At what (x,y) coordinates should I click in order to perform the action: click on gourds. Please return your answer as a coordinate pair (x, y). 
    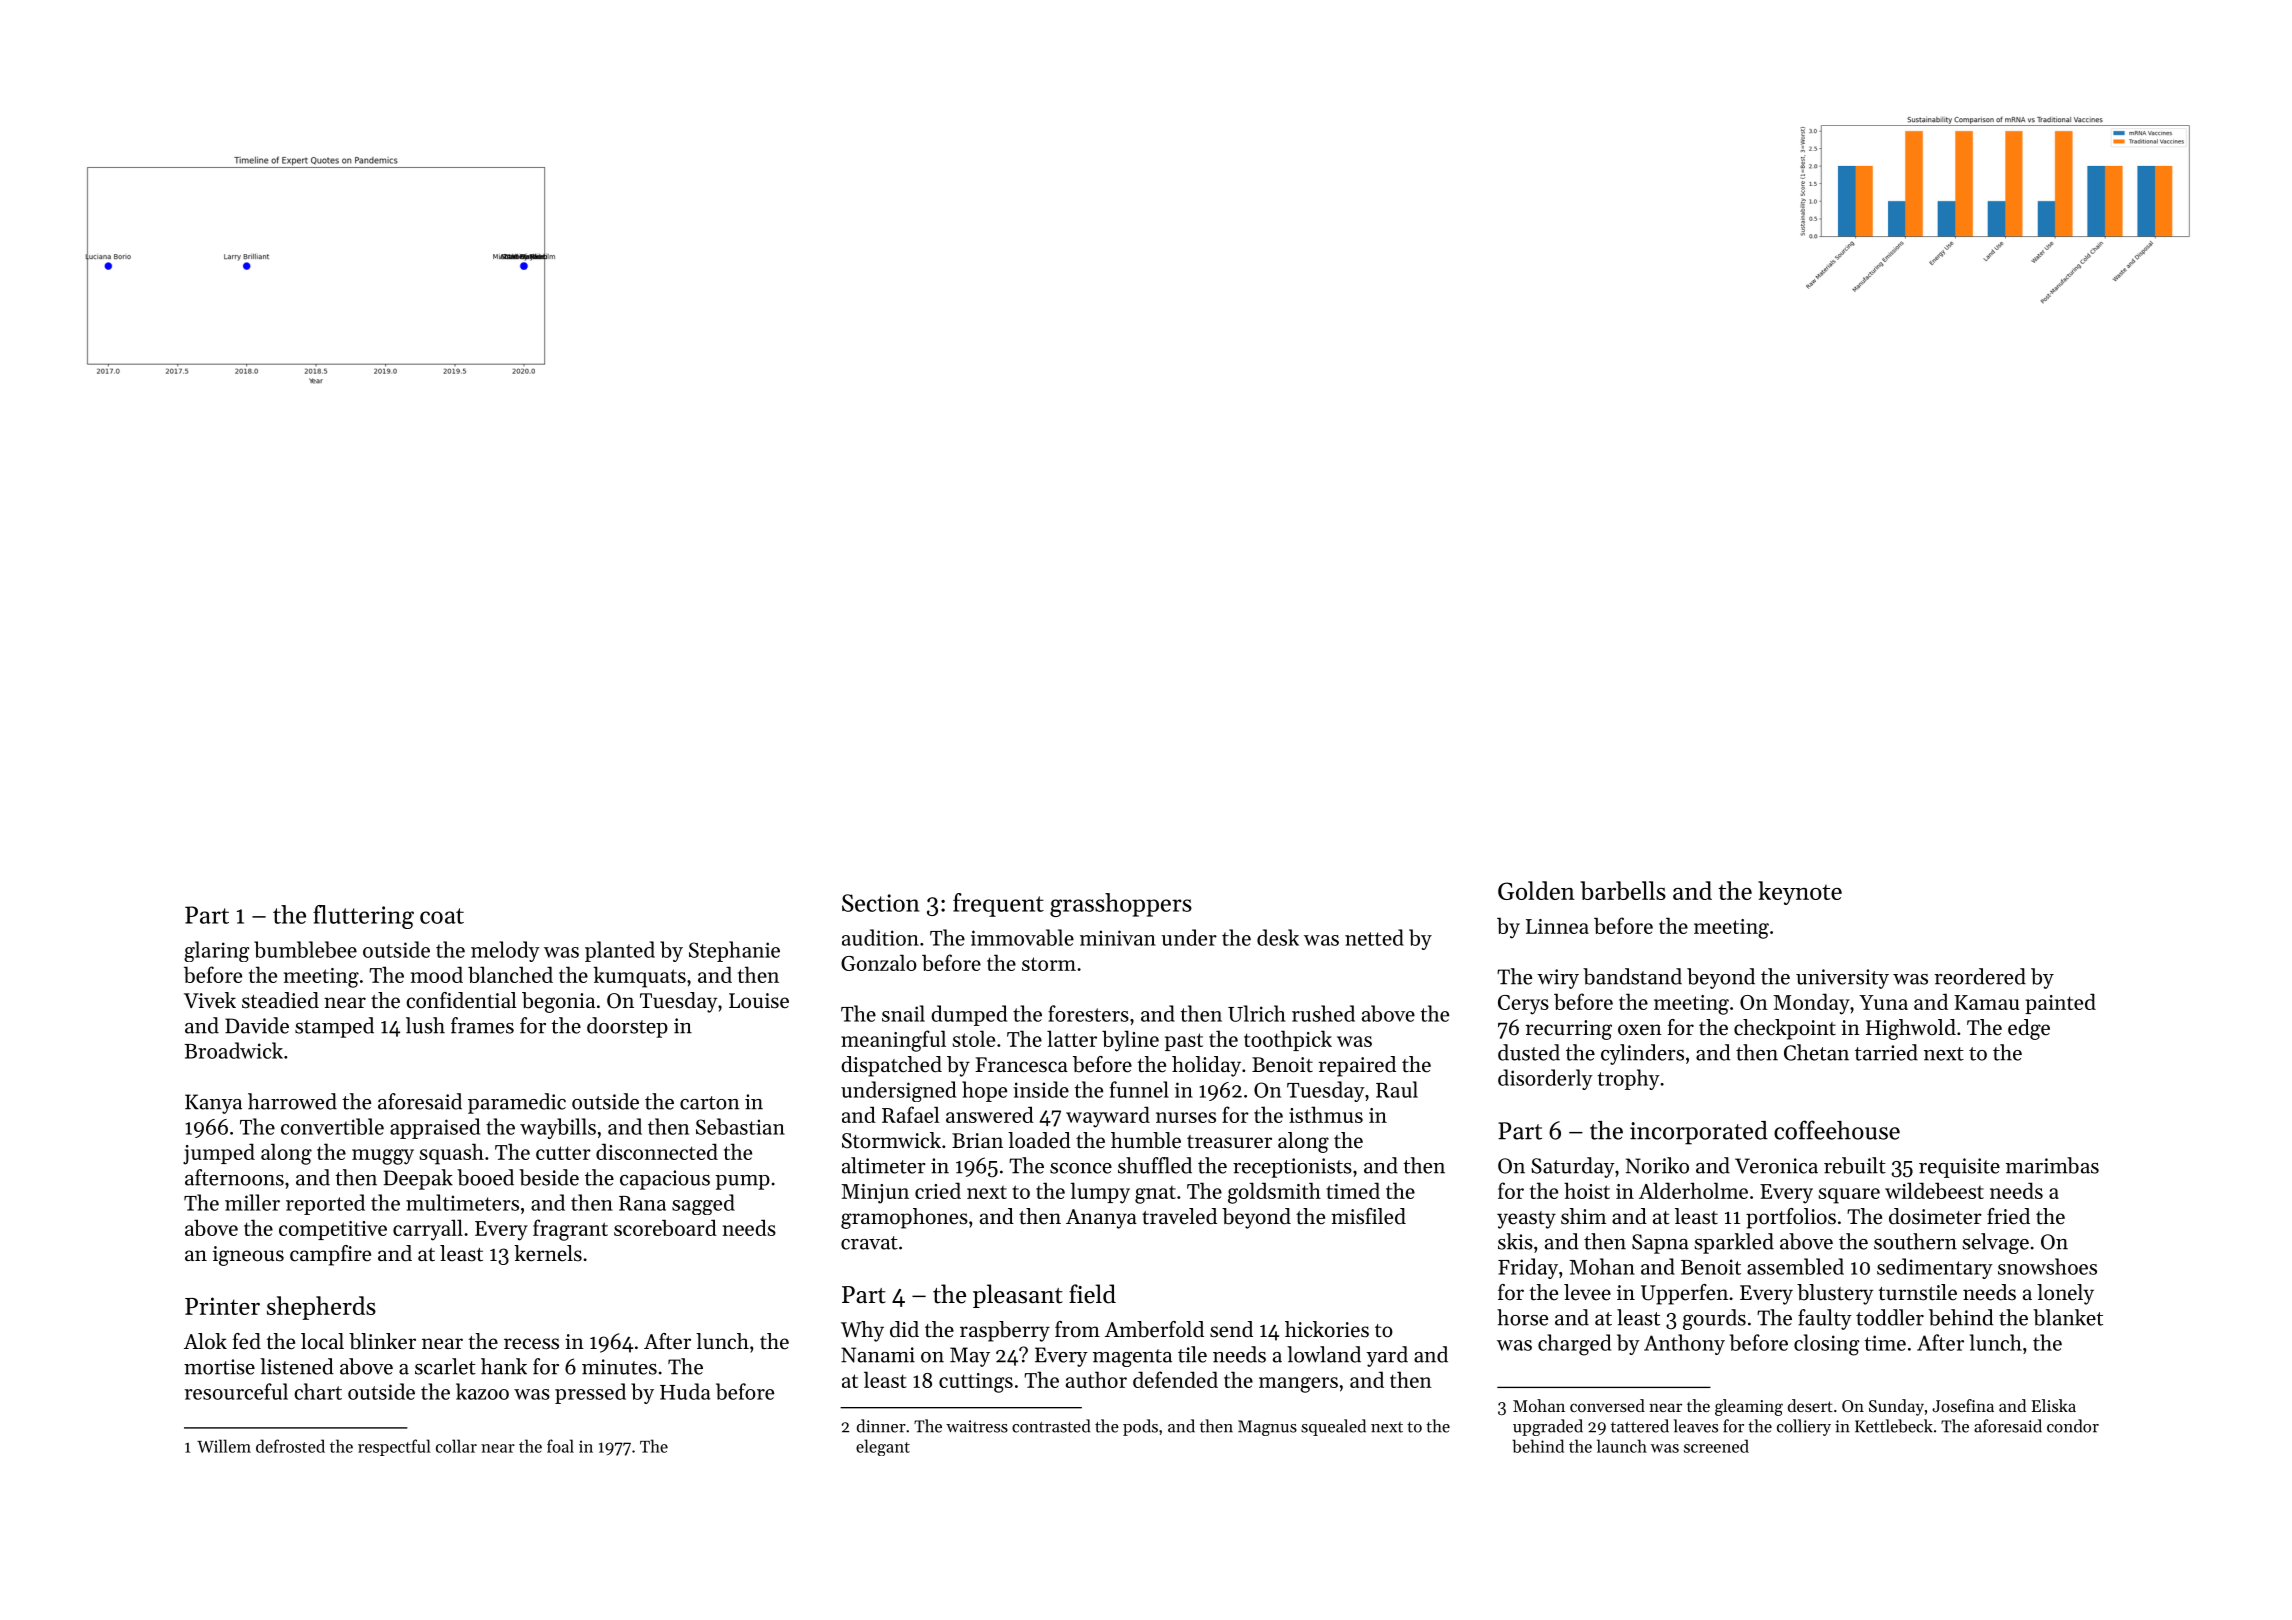
    Looking at the image, I should click on (1714, 1319).
